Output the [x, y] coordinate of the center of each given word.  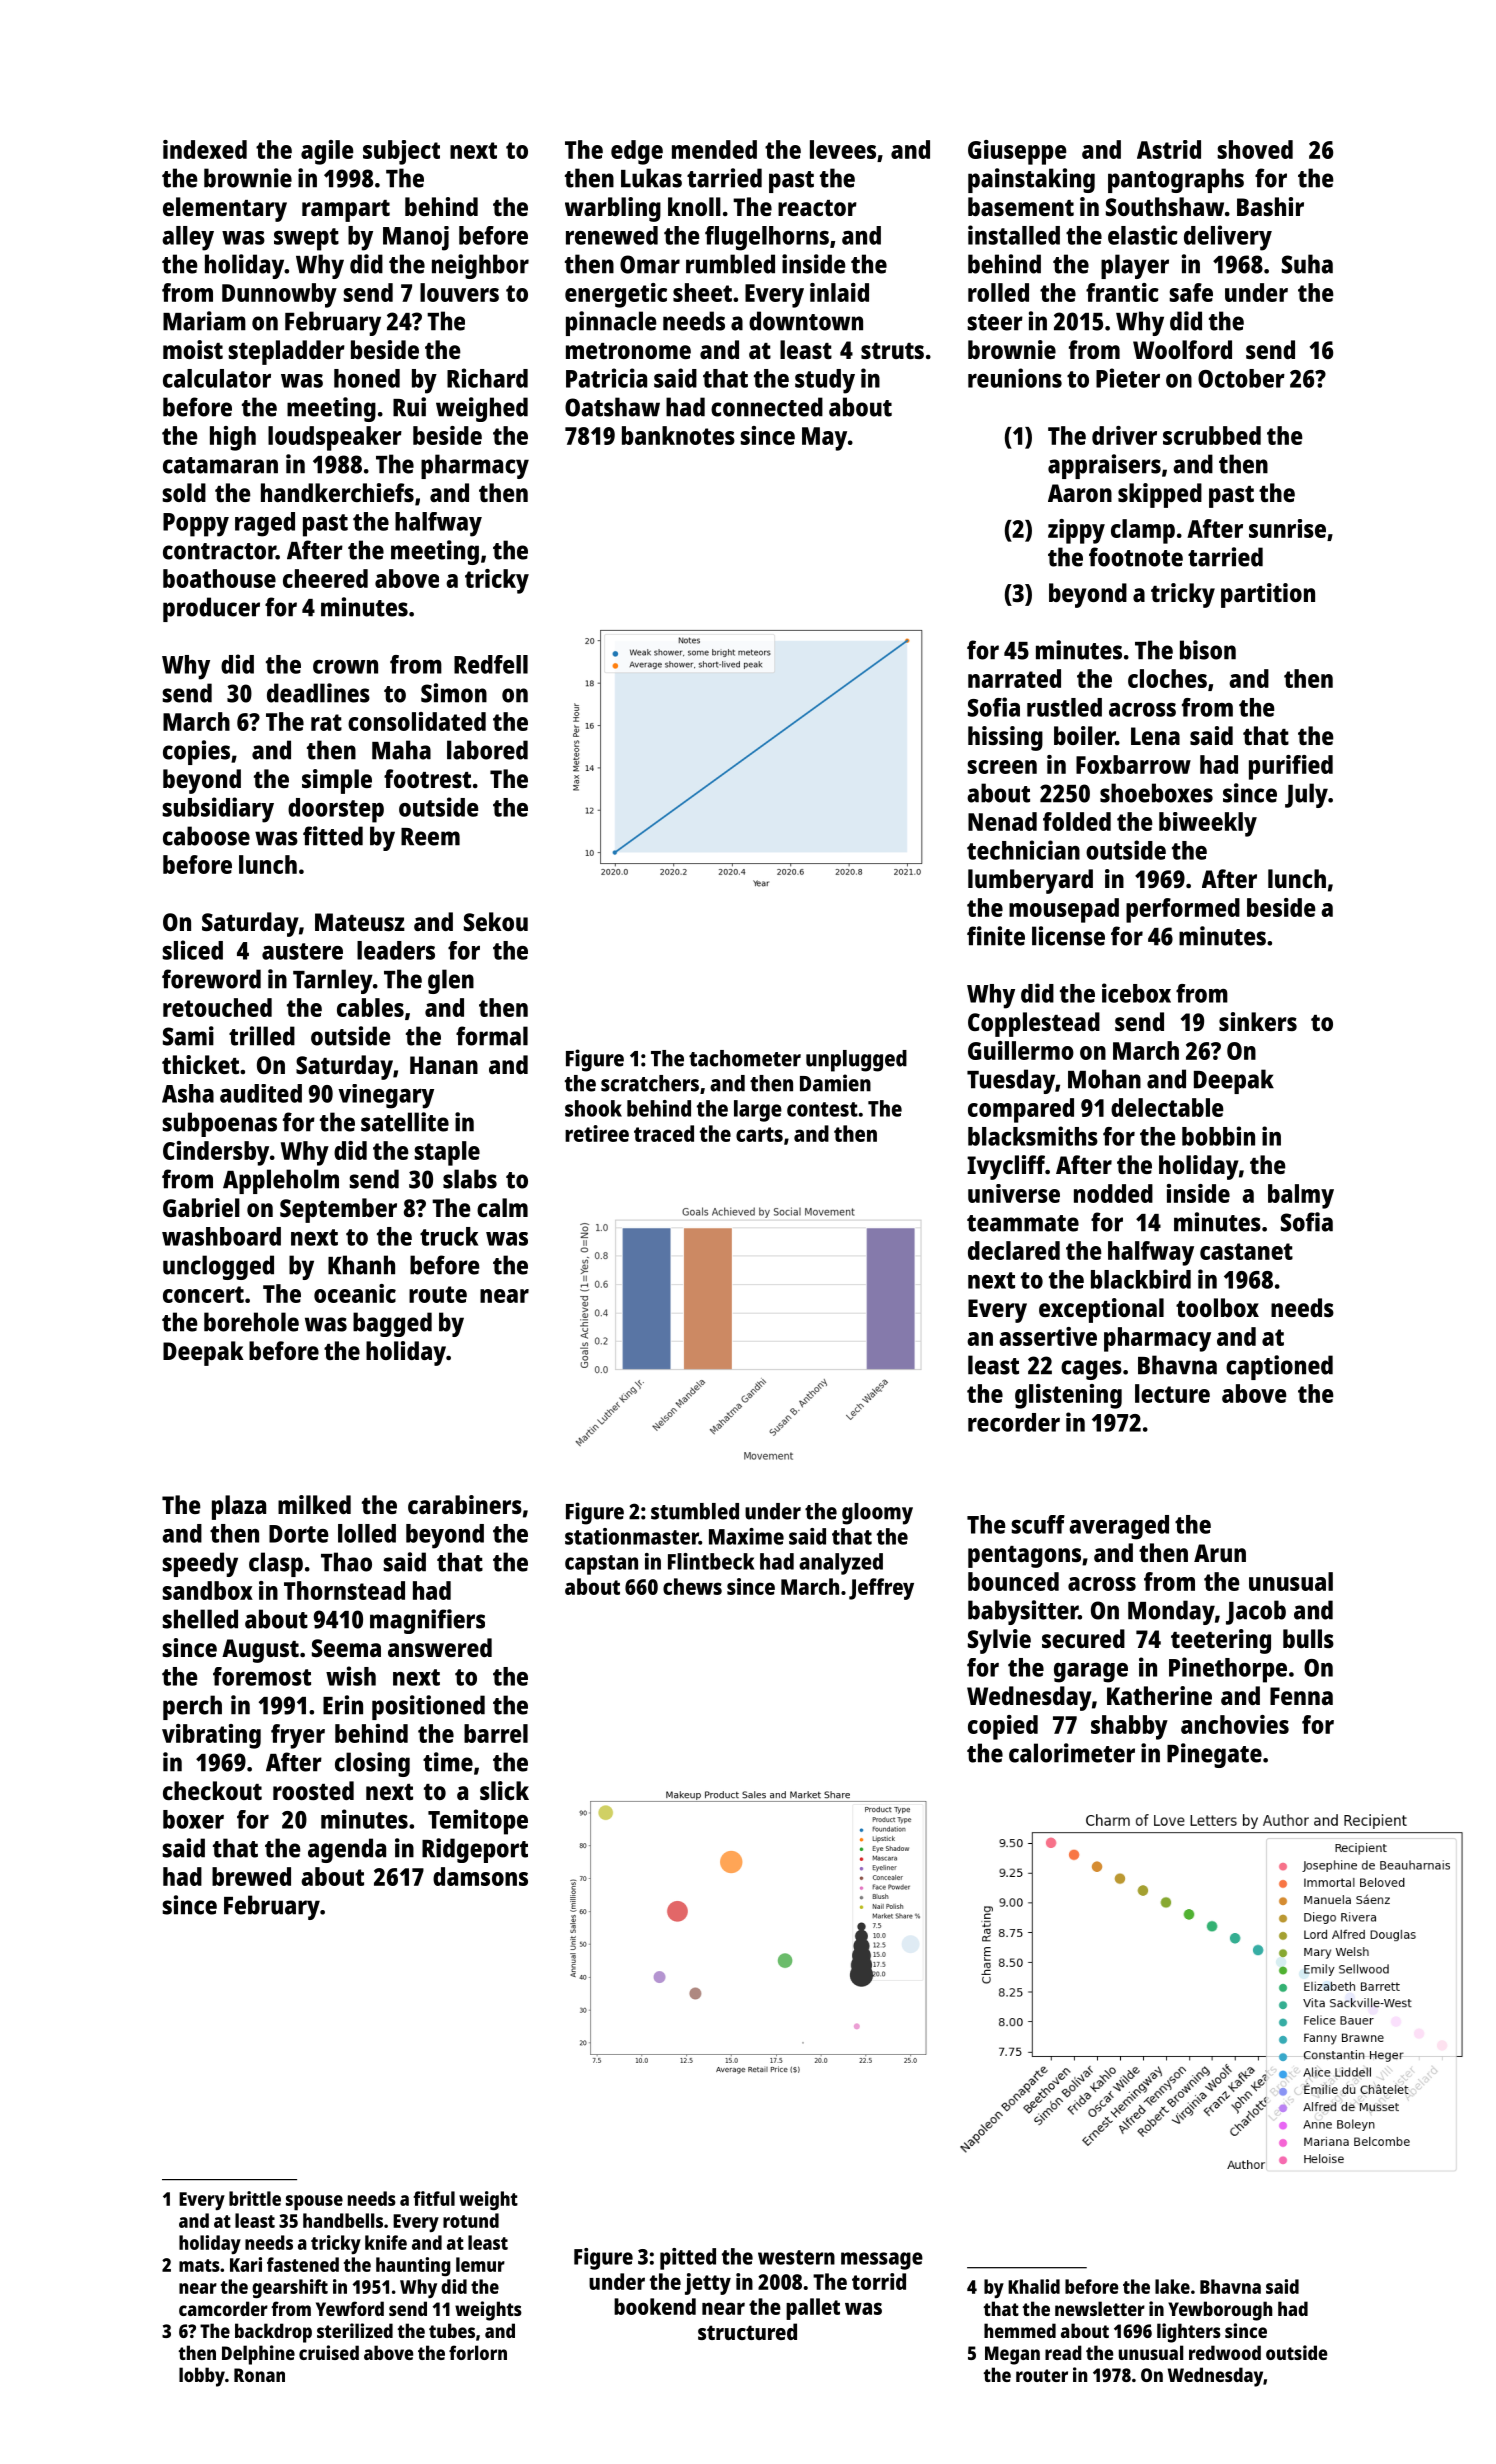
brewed [251, 1876]
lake [1172, 2286]
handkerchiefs [337, 492]
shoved [1255, 149]
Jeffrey [881, 1589]
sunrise [1287, 528]
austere [302, 951]
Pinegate [1214, 1755]
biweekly [1208, 824]
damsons [480, 1876]
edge [637, 152]
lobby [202, 2377]
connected [767, 407]
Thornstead [344, 1590]
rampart [346, 211]
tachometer [745, 1058]
